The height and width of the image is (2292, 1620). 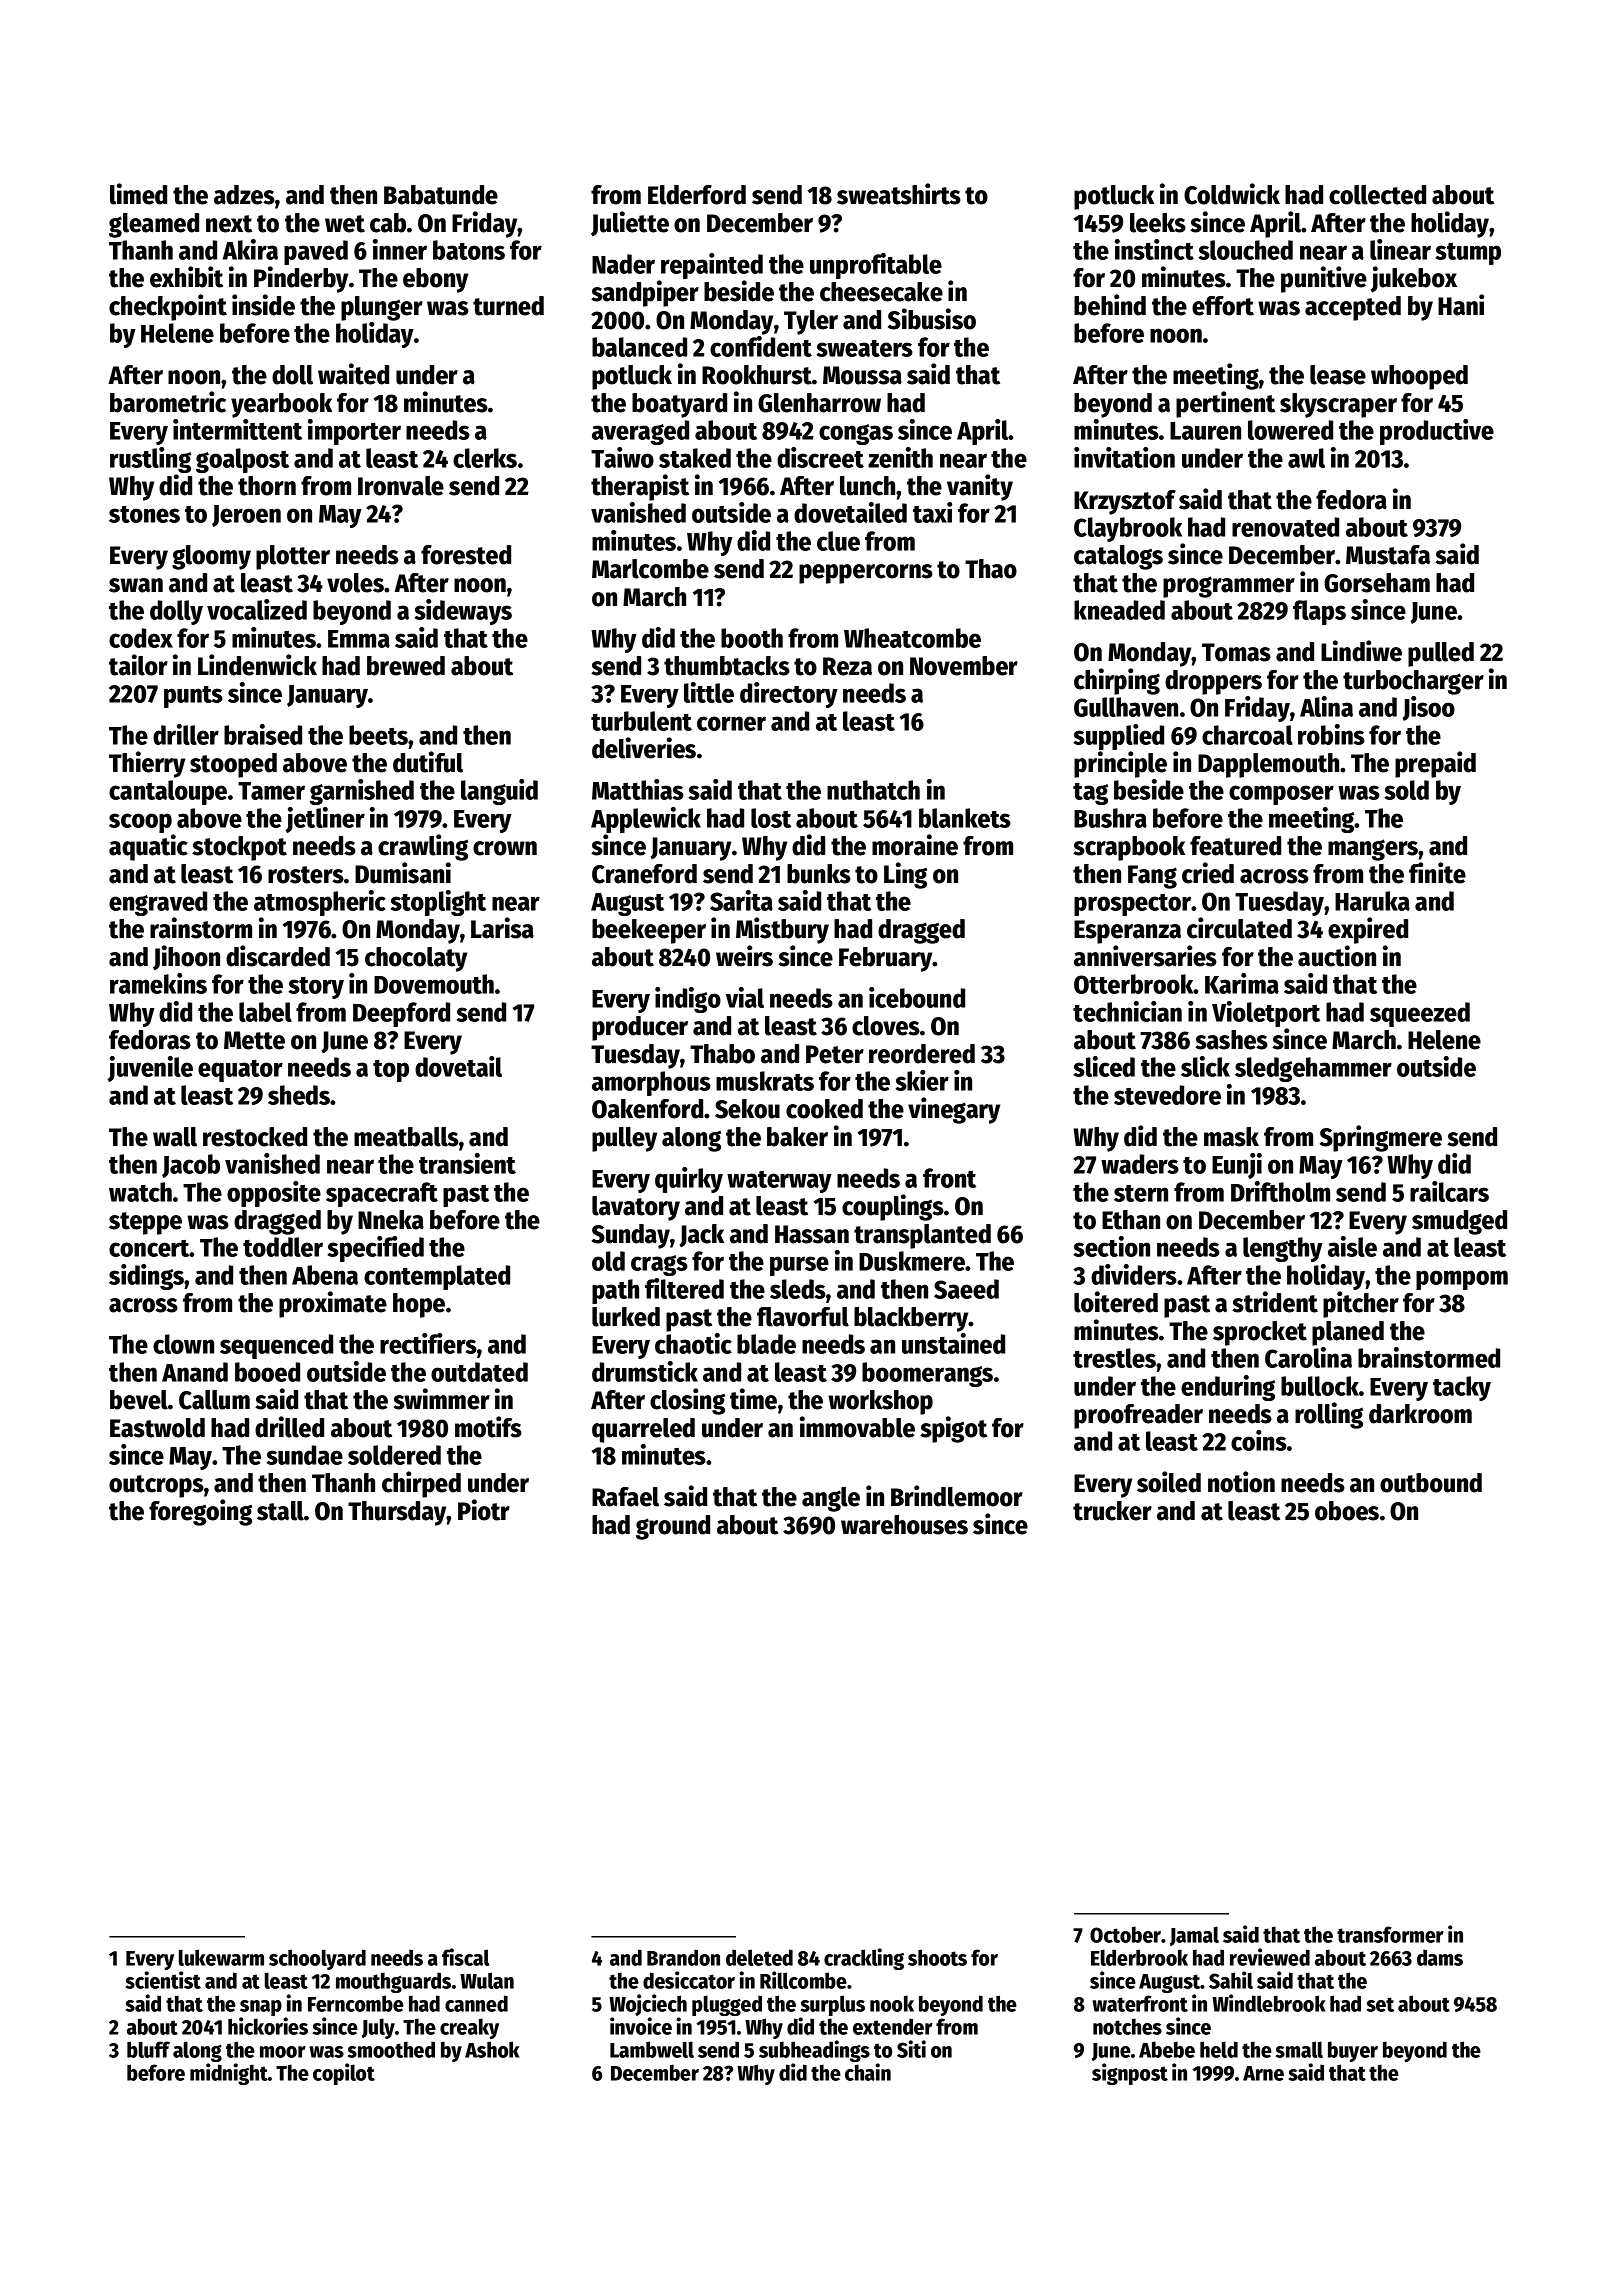 I want to click on deliveries, so click(x=644, y=748).
